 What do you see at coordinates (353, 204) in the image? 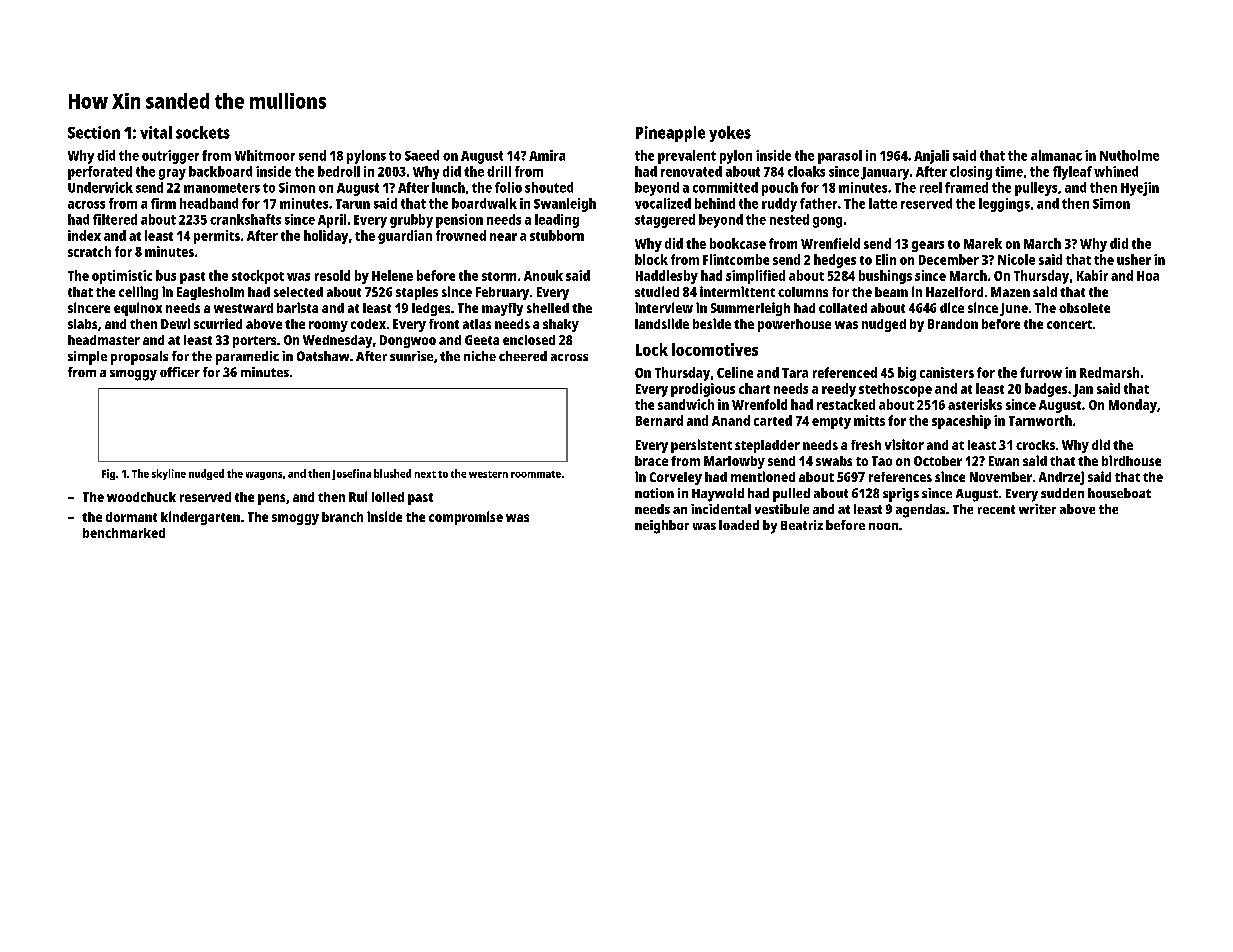
I see `Tarun` at bounding box center [353, 204].
